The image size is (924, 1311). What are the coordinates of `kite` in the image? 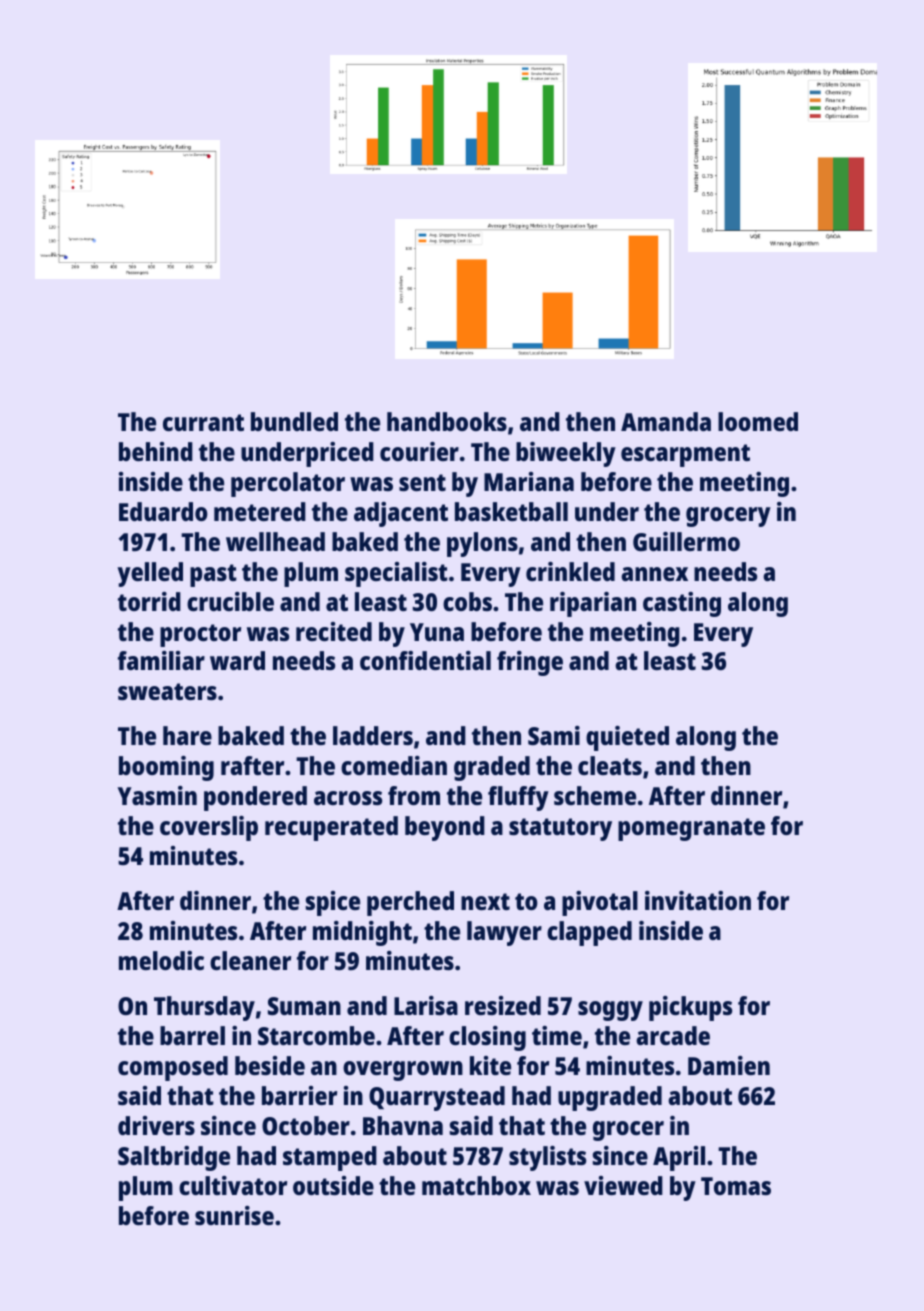 It's located at (490, 1065).
